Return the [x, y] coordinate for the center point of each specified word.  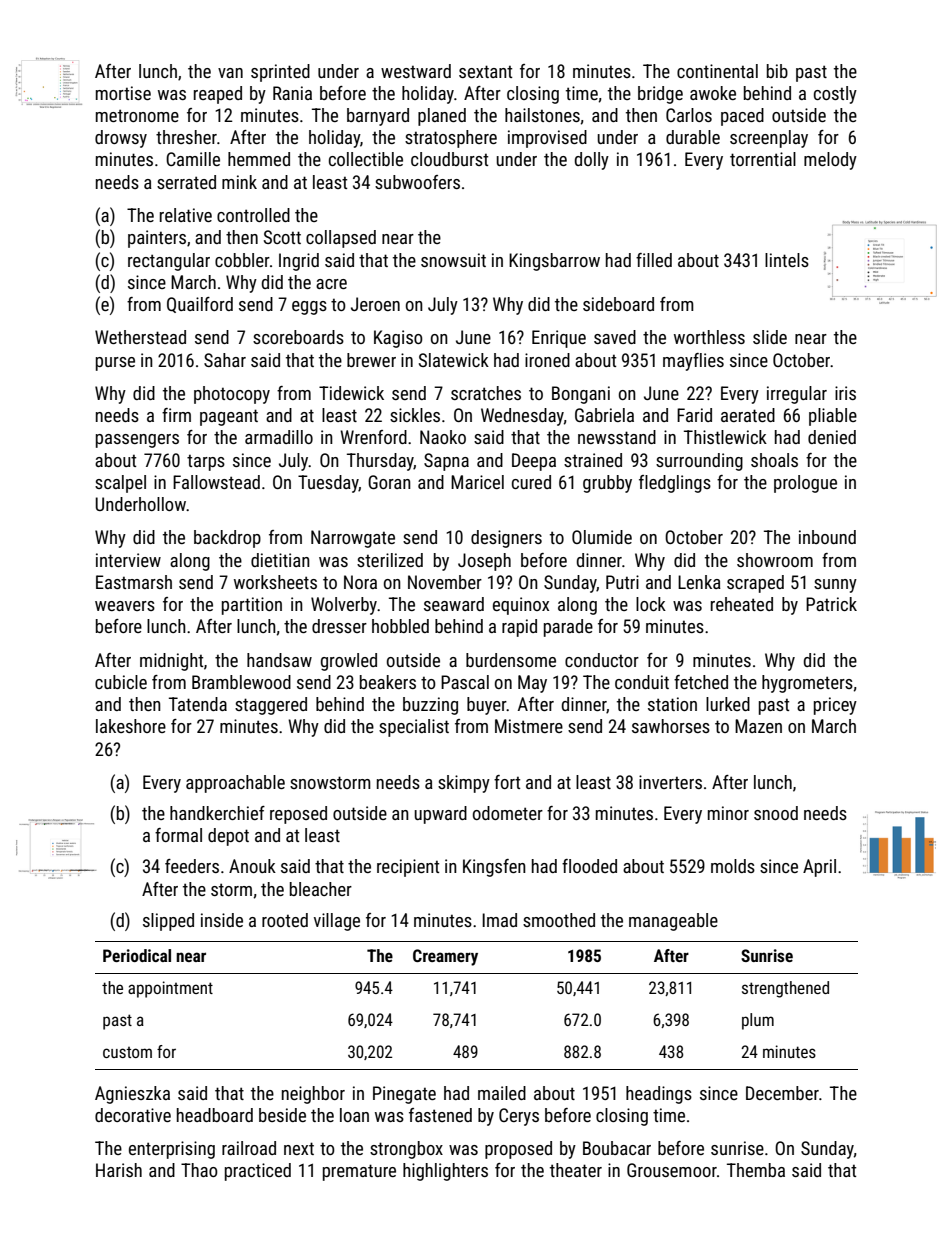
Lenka [699, 582]
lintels [787, 260]
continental [717, 71]
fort [507, 782]
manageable [673, 922]
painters [157, 239]
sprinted [280, 73]
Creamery [445, 957]
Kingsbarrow [554, 262]
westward [416, 71]
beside [282, 1115]
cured [531, 482]
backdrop [227, 539]
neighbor [313, 1095]
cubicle [121, 682]
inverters [670, 782]
